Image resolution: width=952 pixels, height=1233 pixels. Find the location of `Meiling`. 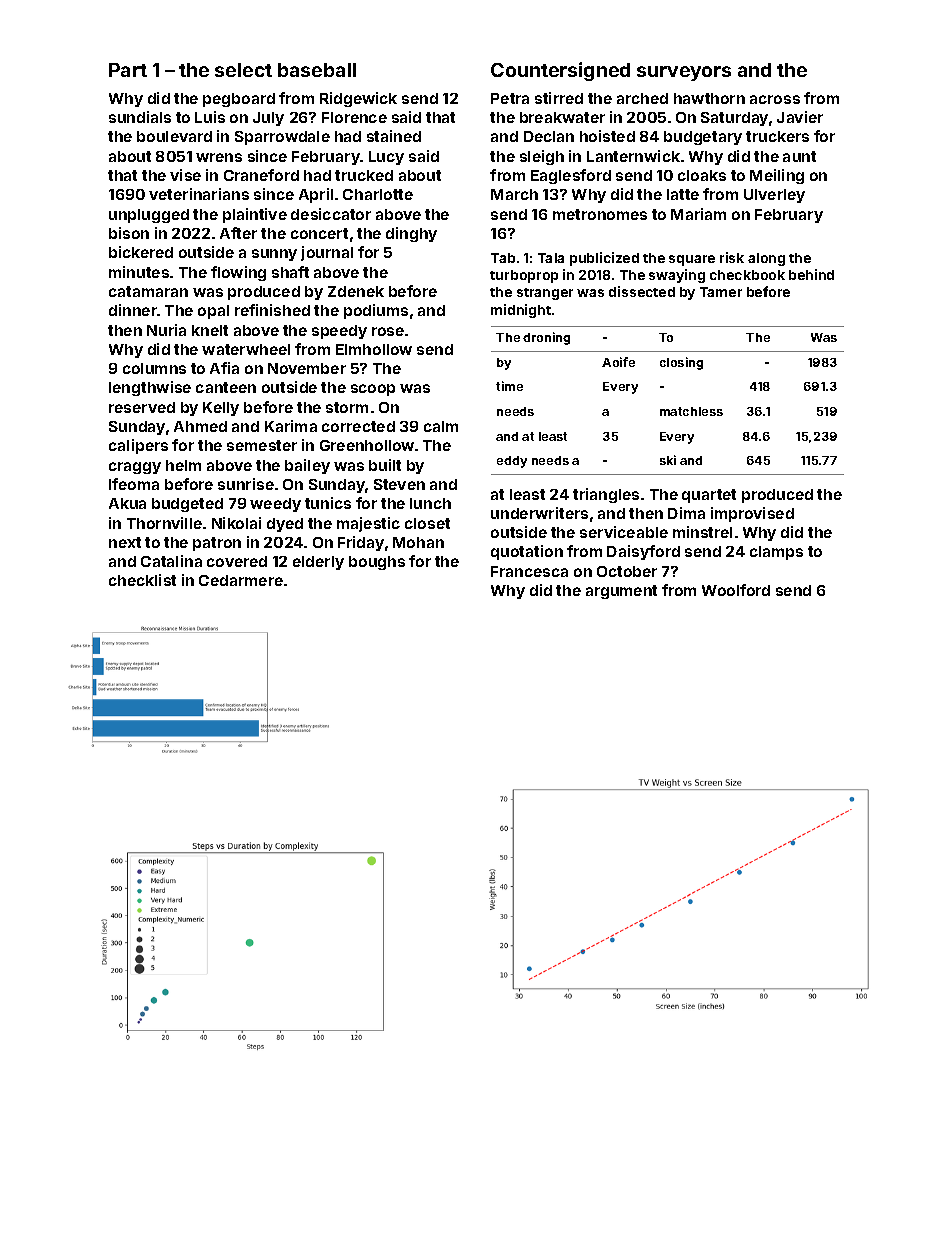

Meiling is located at coordinates (777, 176).
